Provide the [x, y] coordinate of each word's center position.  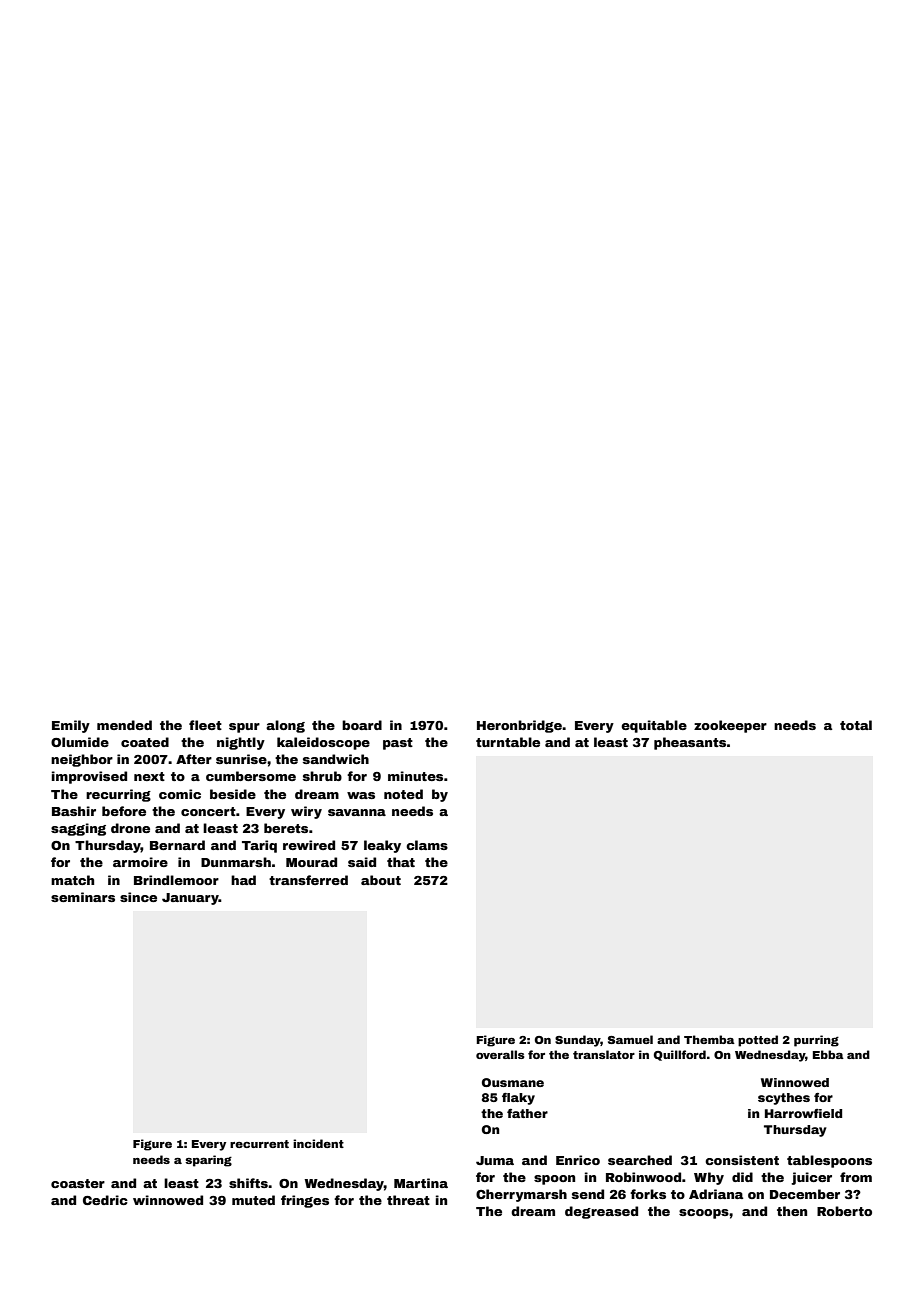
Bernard [177, 845]
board [362, 725]
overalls [500, 1054]
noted [403, 794]
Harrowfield [803, 1113]
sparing [208, 1161]
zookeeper [730, 726]
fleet [205, 725]
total [856, 725]
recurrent [259, 1144]
